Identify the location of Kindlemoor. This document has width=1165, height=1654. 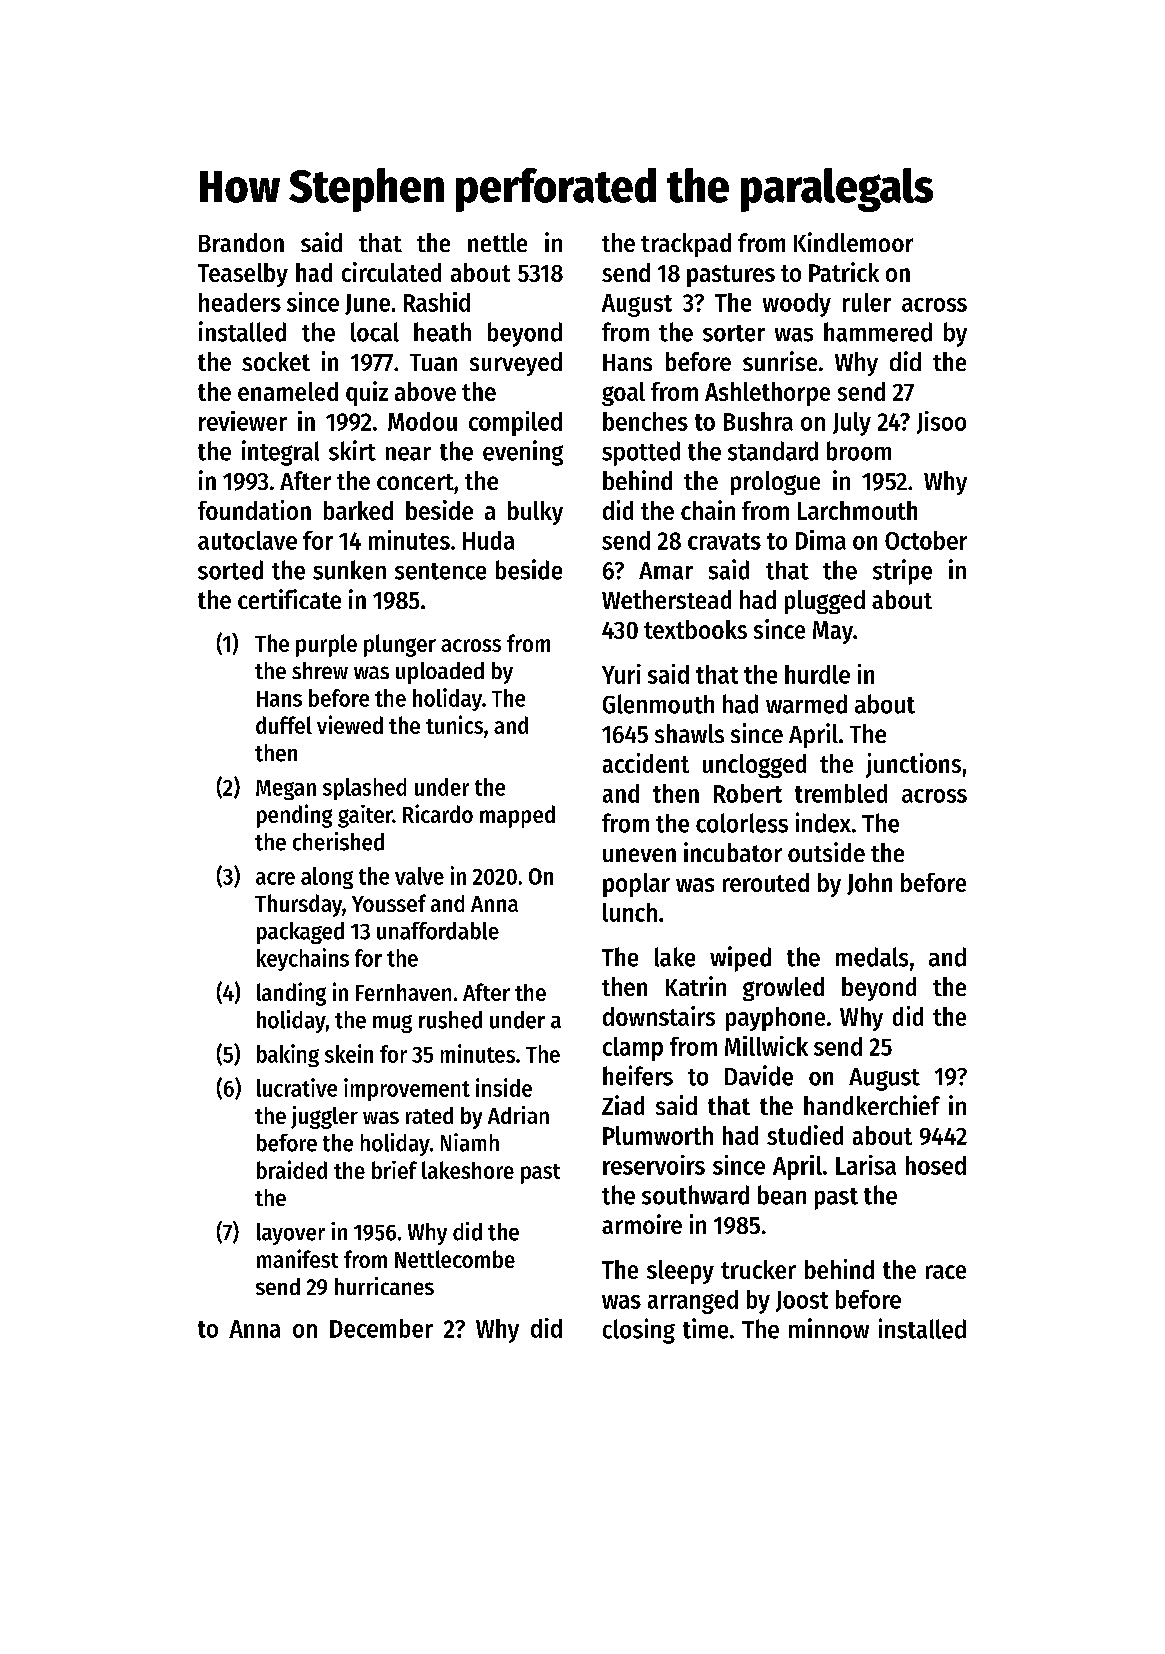
(853, 242).
